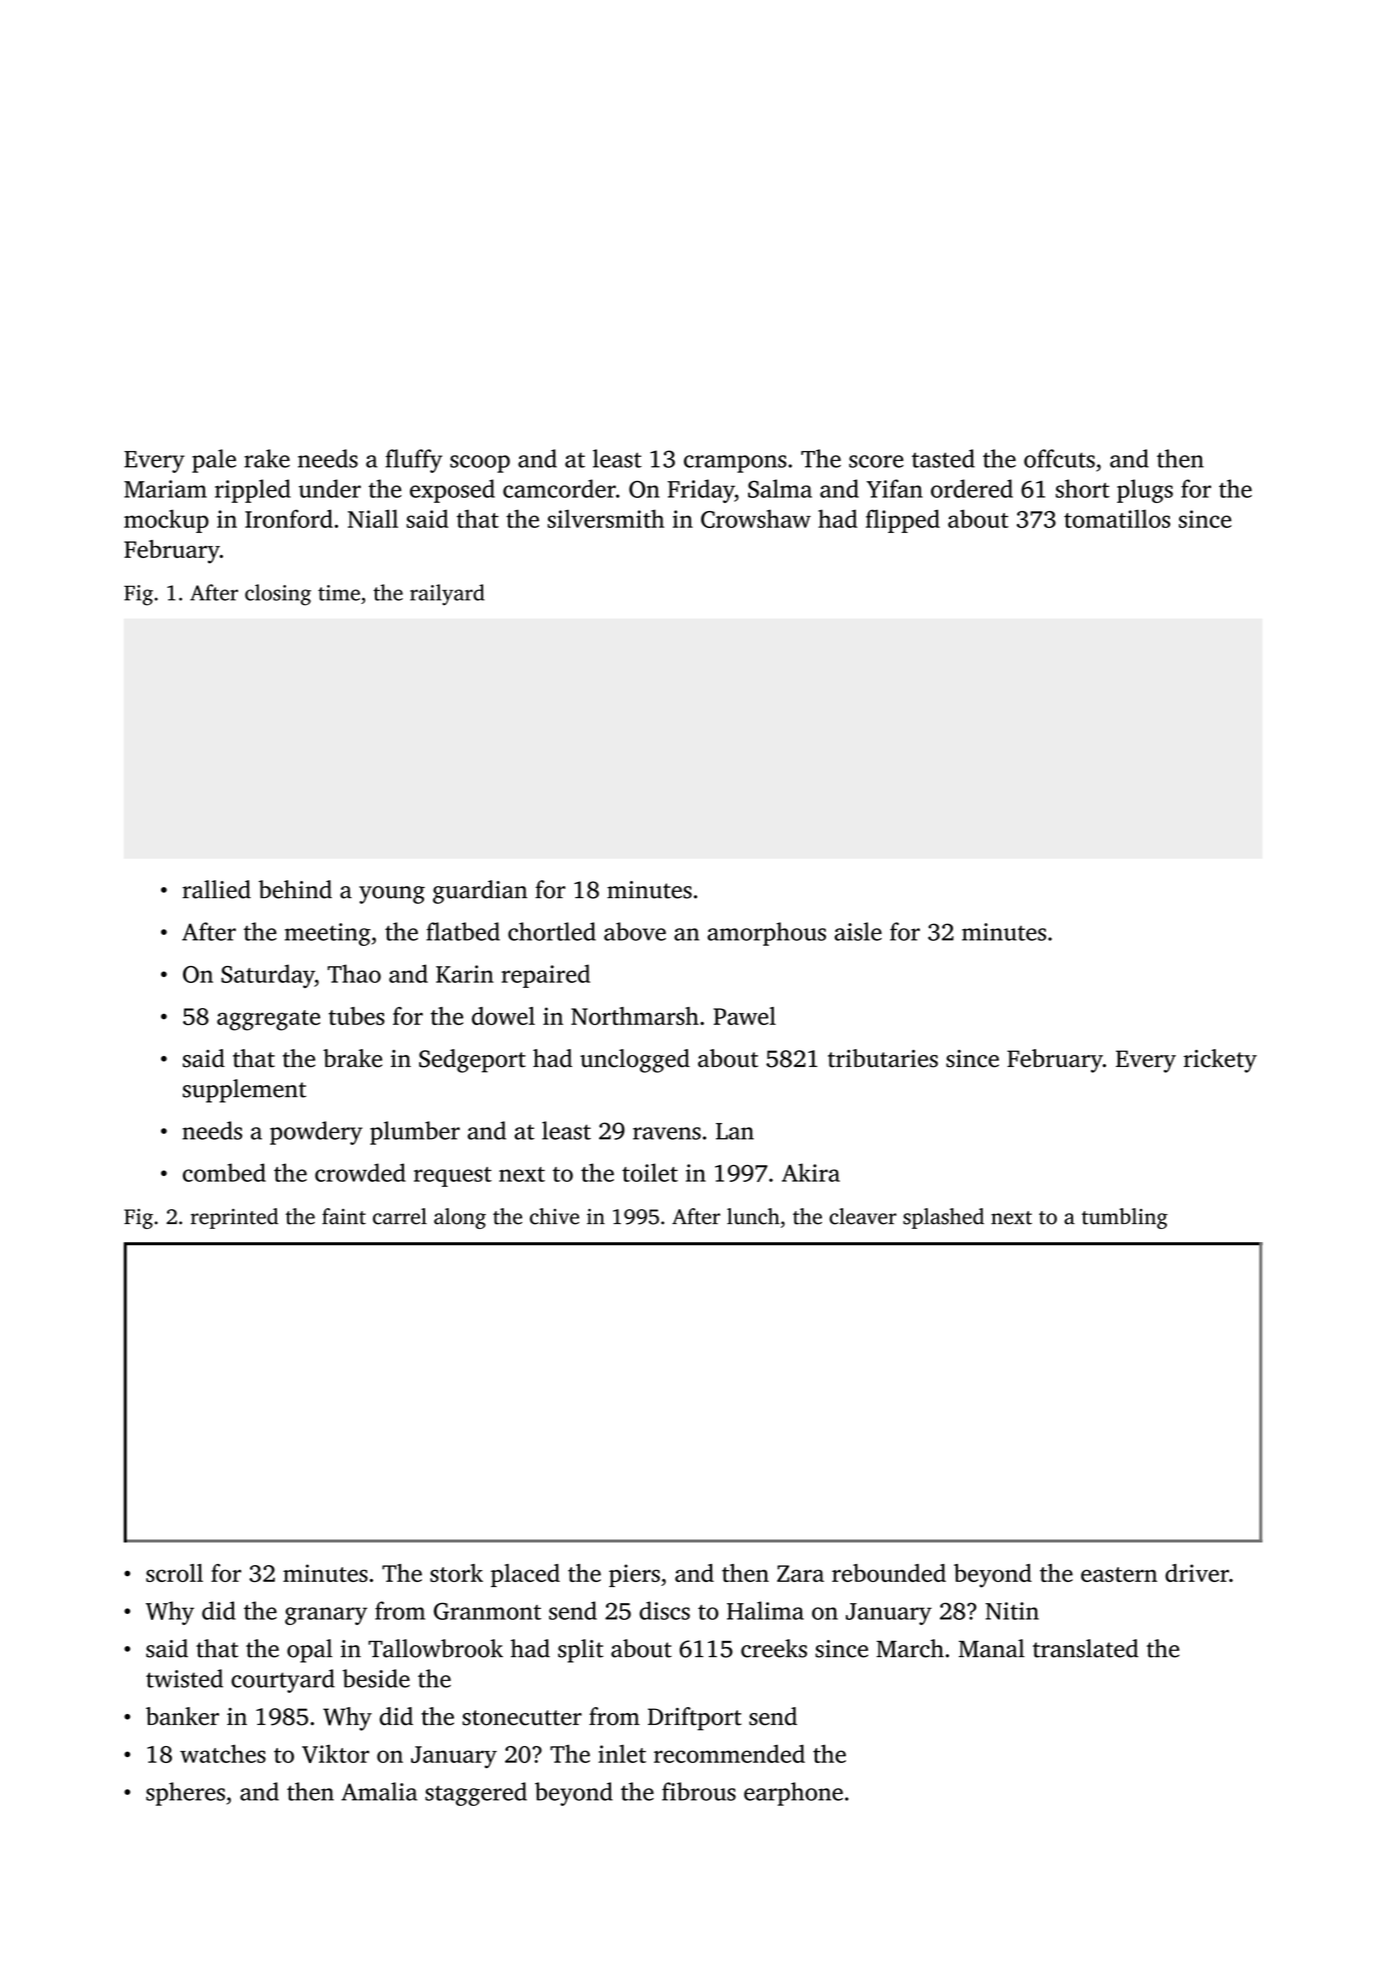  Describe the element at coordinates (234, 1218) in the page. I see `reprinted` at that location.
